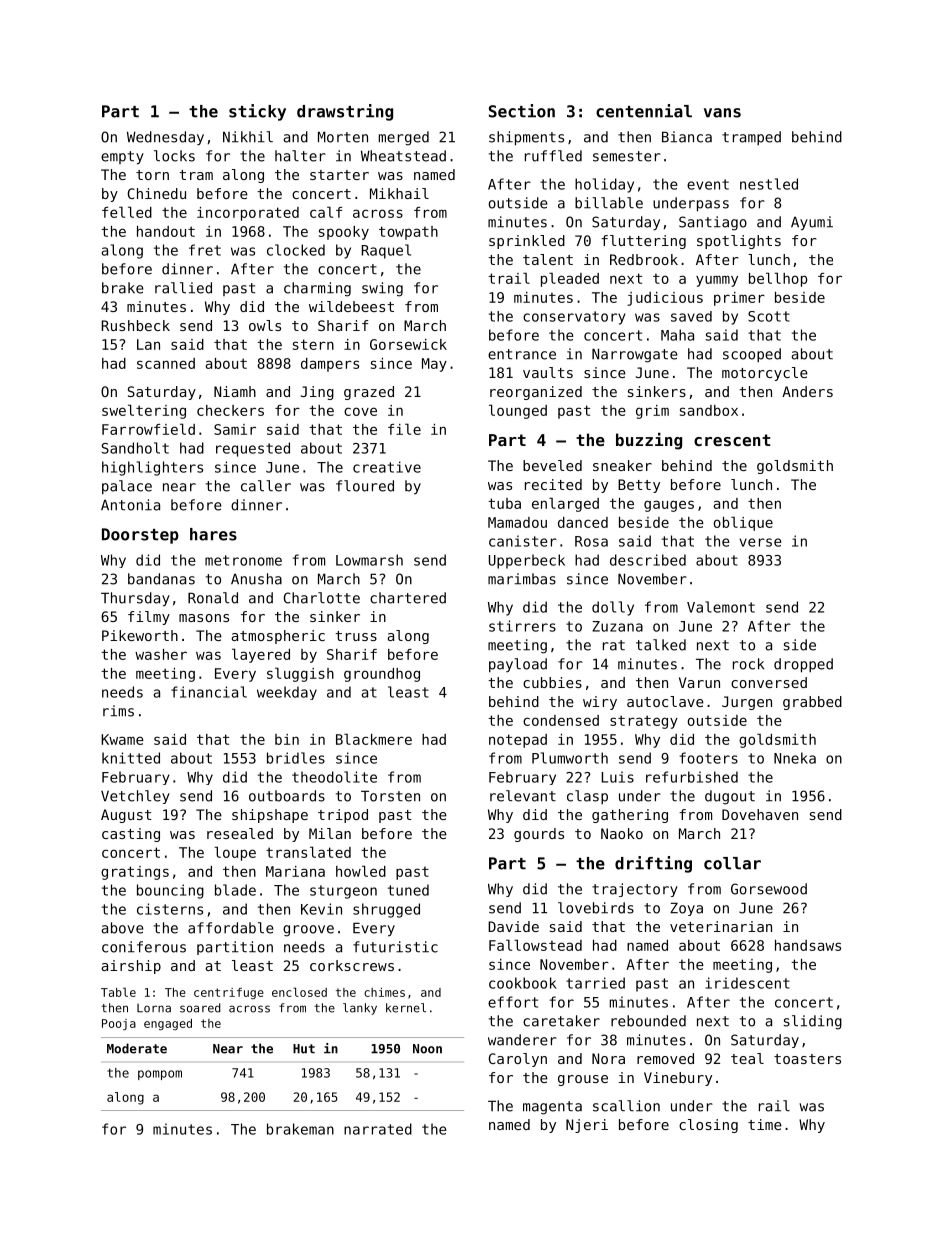 This document has width=952, height=1233. What do you see at coordinates (160, 1075) in the document?
I see `pompom` at bounding box center [160, 1075].
